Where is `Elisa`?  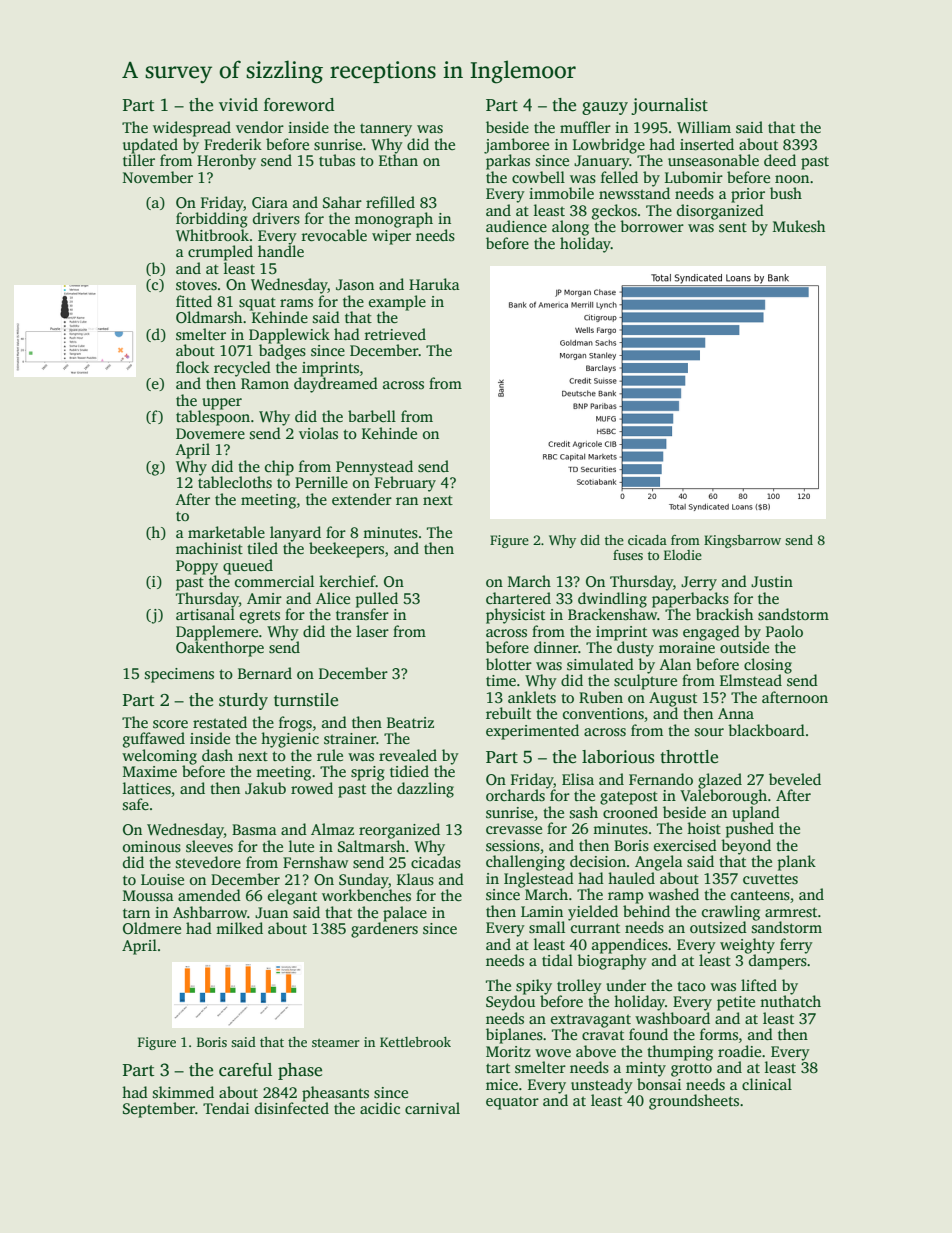
Elisa is located at coordinates (578, 779).
